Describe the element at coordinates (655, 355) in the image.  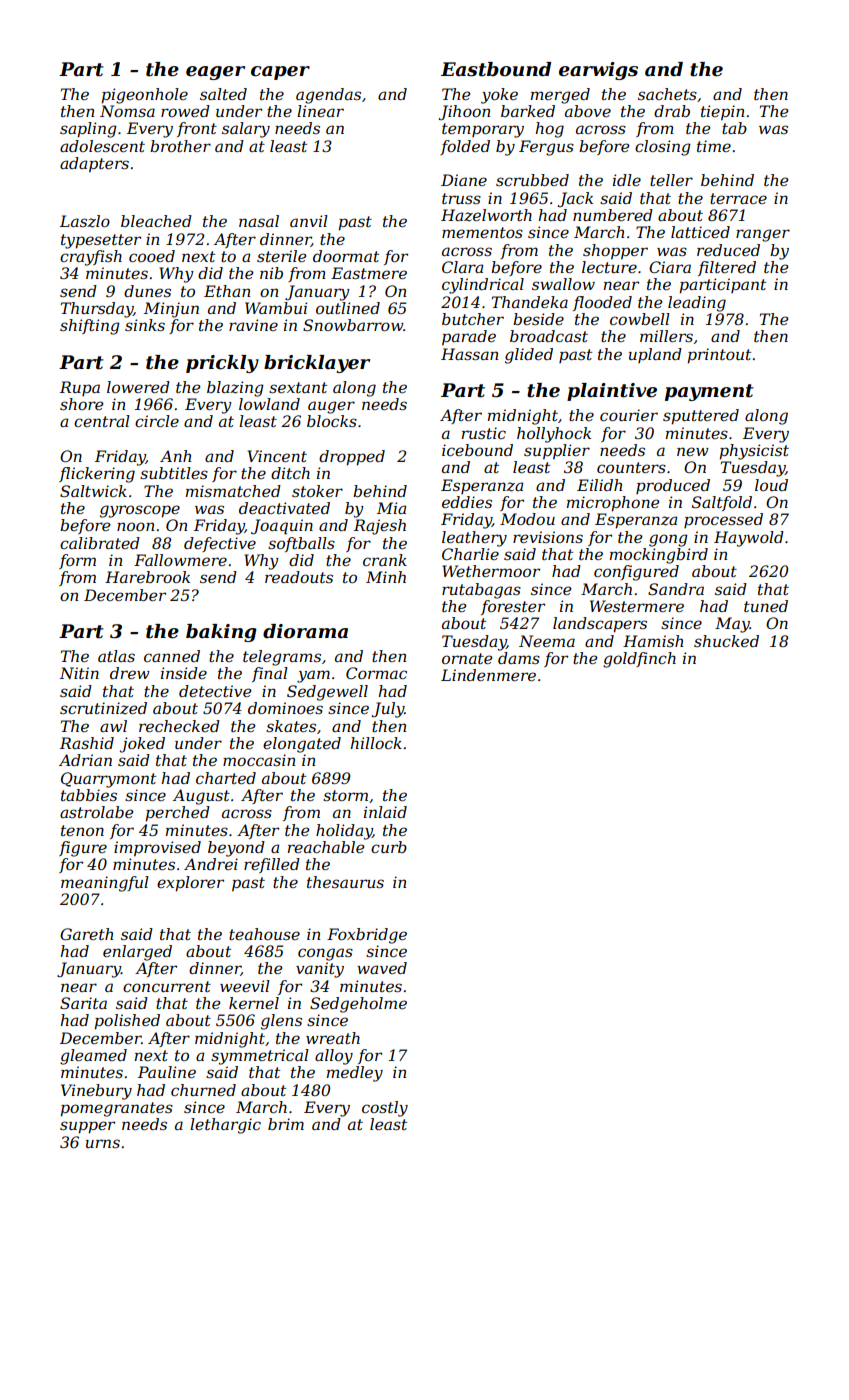
I see `upland` at that location.
